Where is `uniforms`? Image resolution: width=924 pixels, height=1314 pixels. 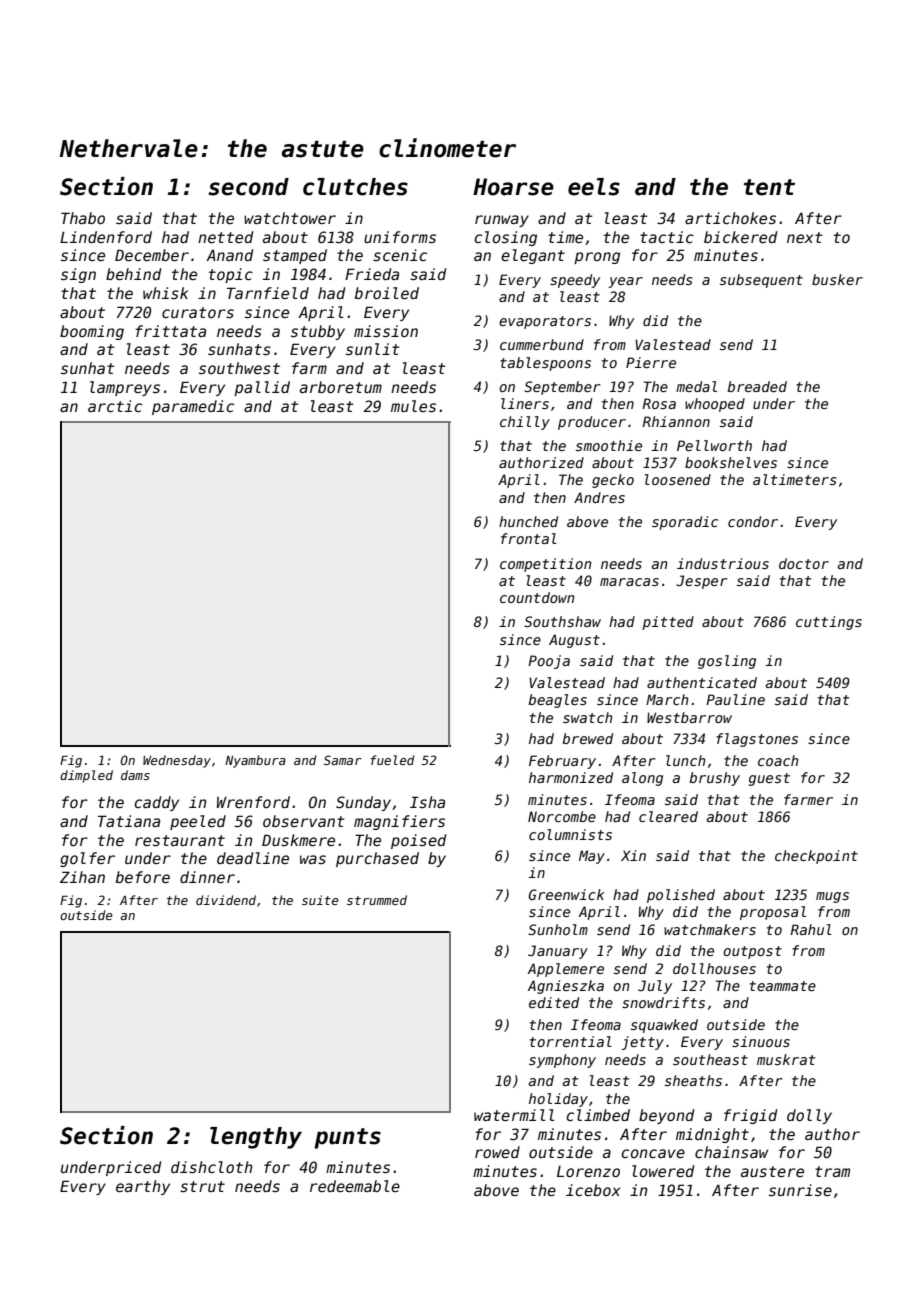 uniforms is located at coordinates (400, 237).
